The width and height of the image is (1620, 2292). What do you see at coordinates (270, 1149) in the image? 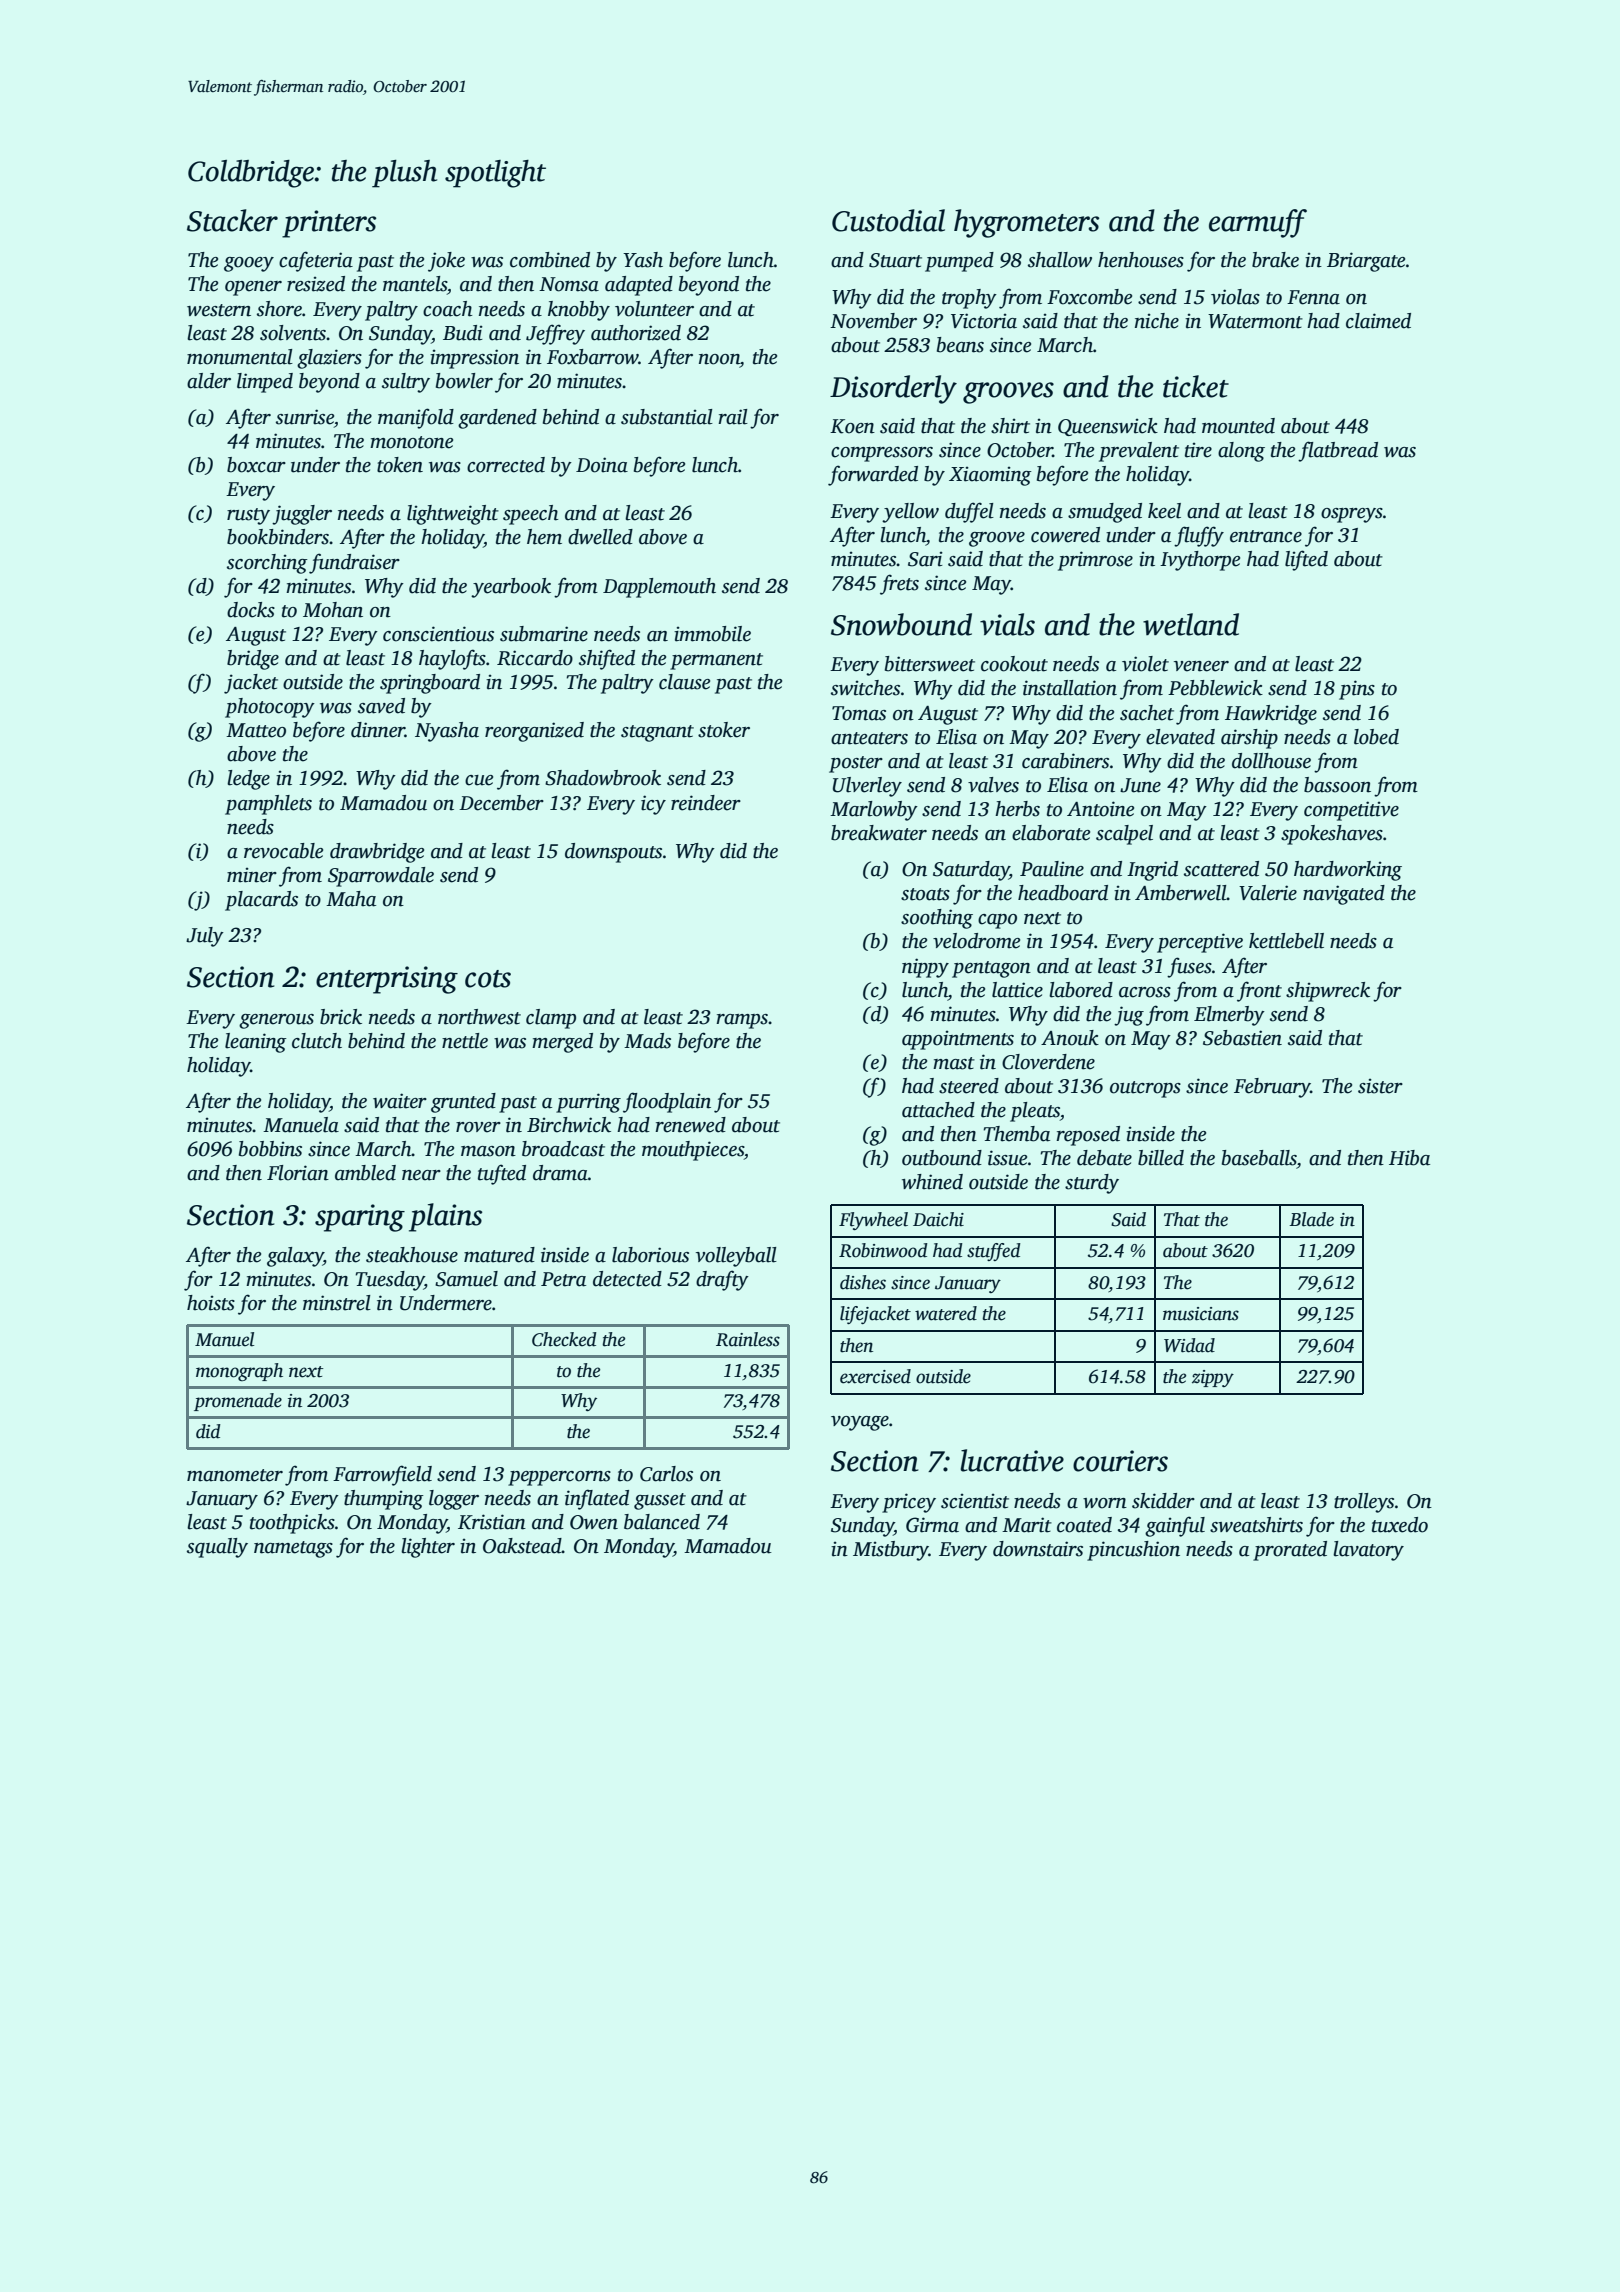
I see `bobbins` at bounding box center [270, 1149].
